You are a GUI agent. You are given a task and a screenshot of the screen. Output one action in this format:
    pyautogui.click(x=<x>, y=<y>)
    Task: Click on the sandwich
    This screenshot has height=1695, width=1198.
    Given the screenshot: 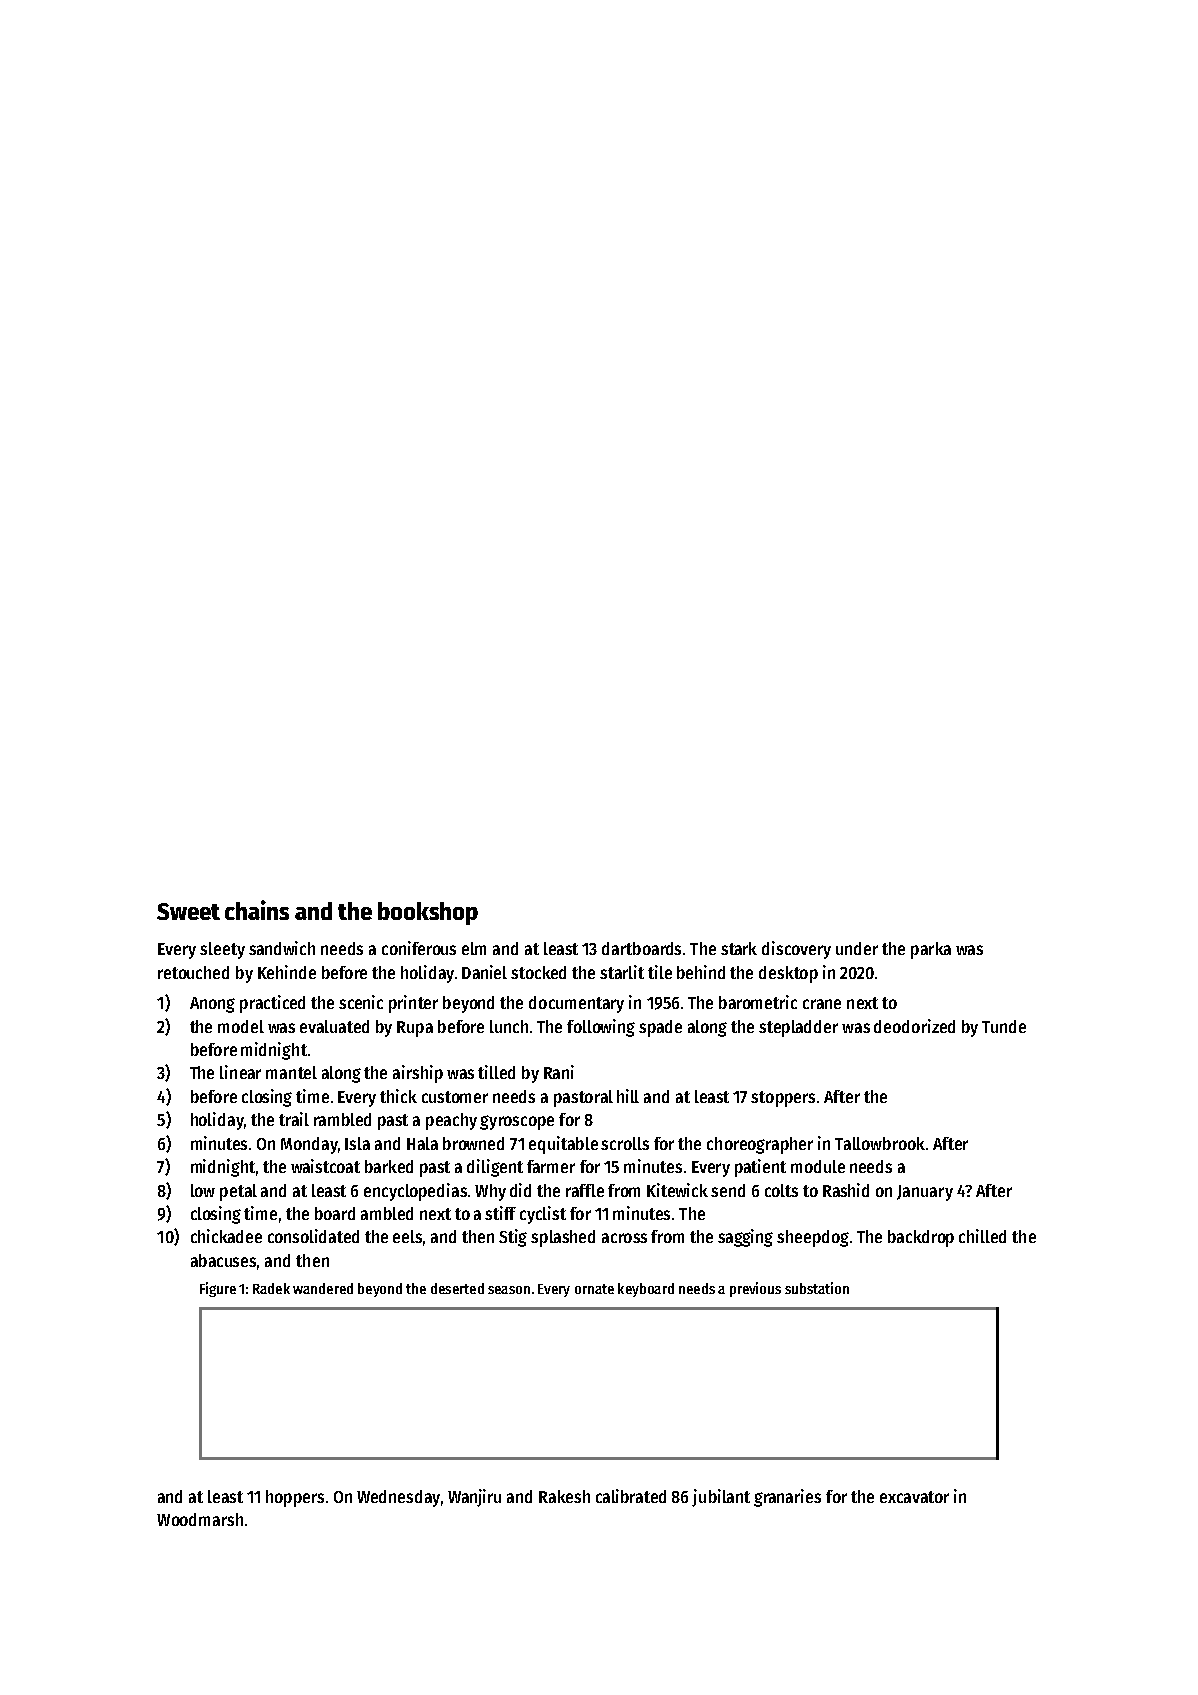 What is the action you would take?
    pyautogui.click(x=282, y=948)
